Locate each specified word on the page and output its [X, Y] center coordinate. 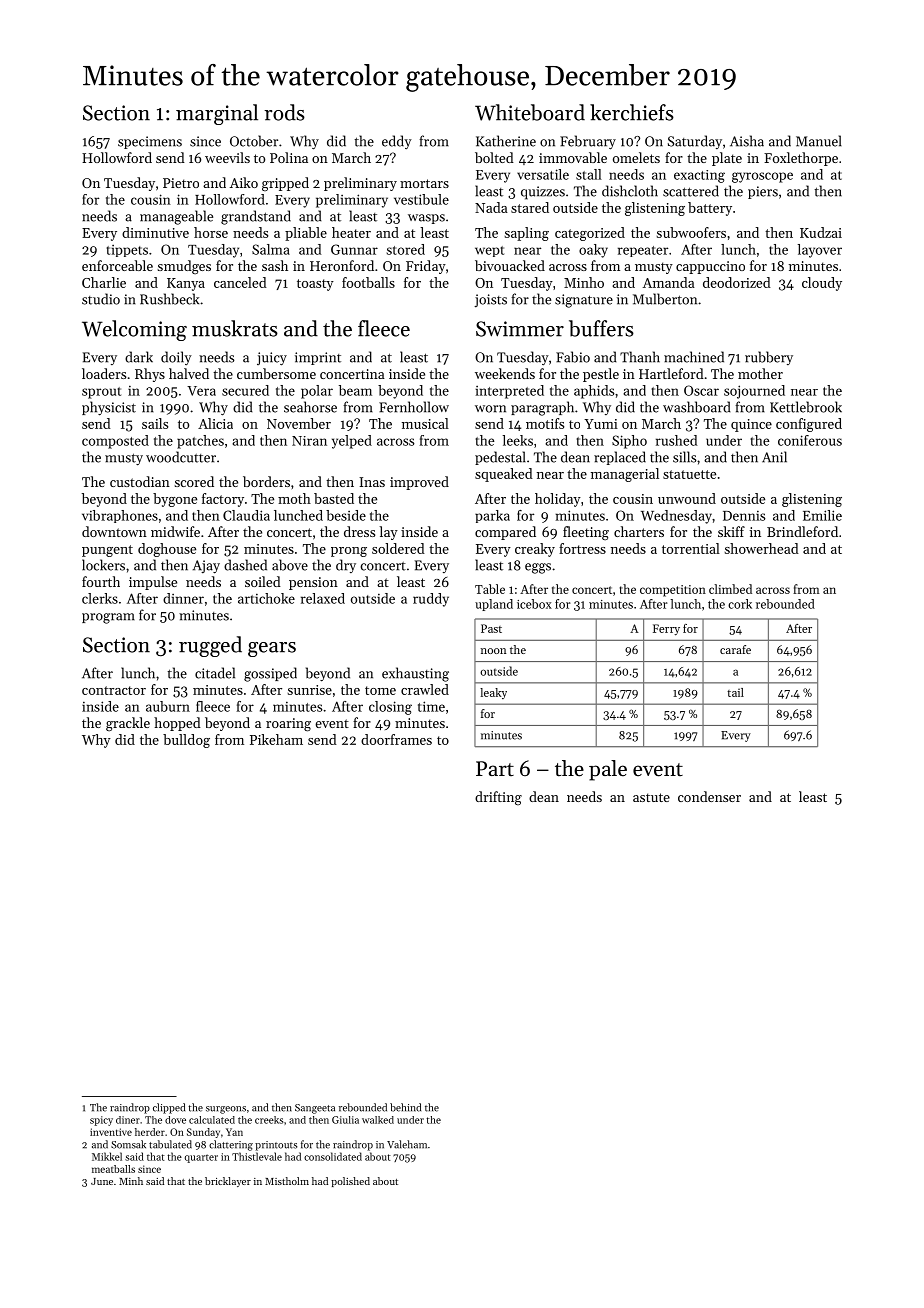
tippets [127, 251]
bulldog [186, 741]
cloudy [822, 284]
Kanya [186, 284]
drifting [498, 798]
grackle [128, 724]
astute [651, 797]
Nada [491, 207]
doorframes [396, 739]
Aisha [747, 141]
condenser [709, 796]
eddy [397, 142]
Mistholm [287, 1181]
